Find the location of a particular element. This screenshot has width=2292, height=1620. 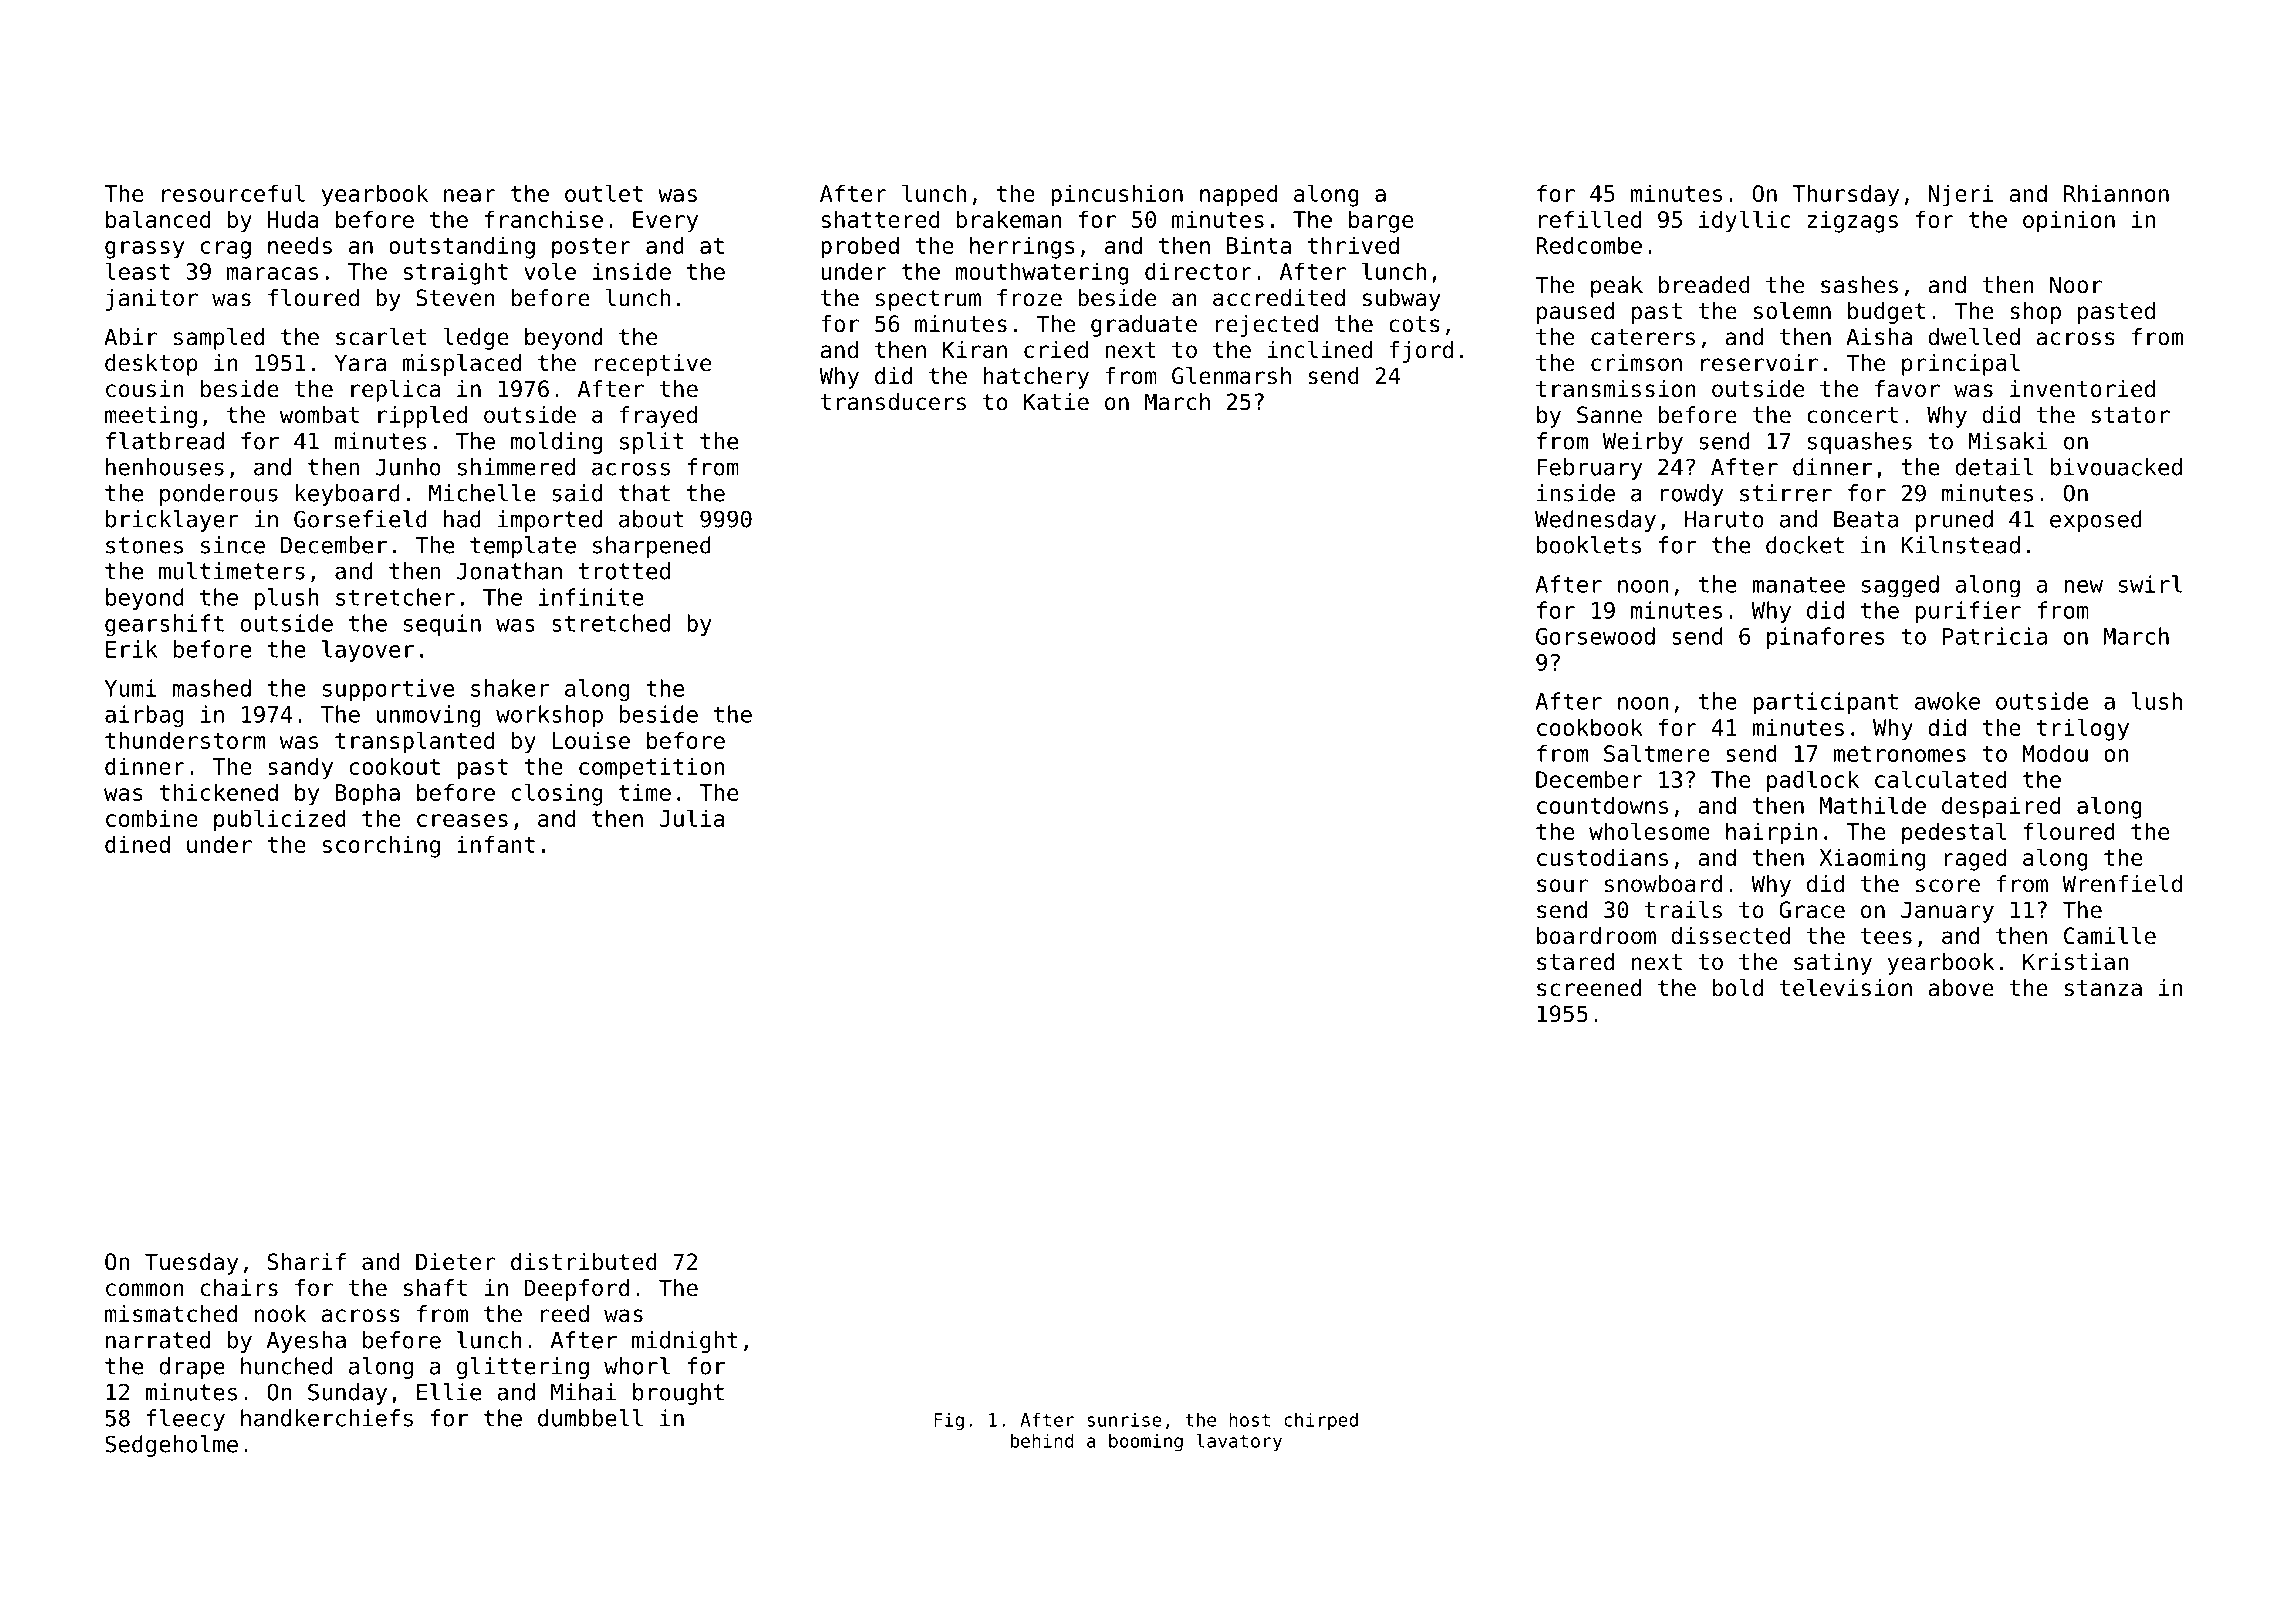

balanced is located at coordinates (158, 219).
